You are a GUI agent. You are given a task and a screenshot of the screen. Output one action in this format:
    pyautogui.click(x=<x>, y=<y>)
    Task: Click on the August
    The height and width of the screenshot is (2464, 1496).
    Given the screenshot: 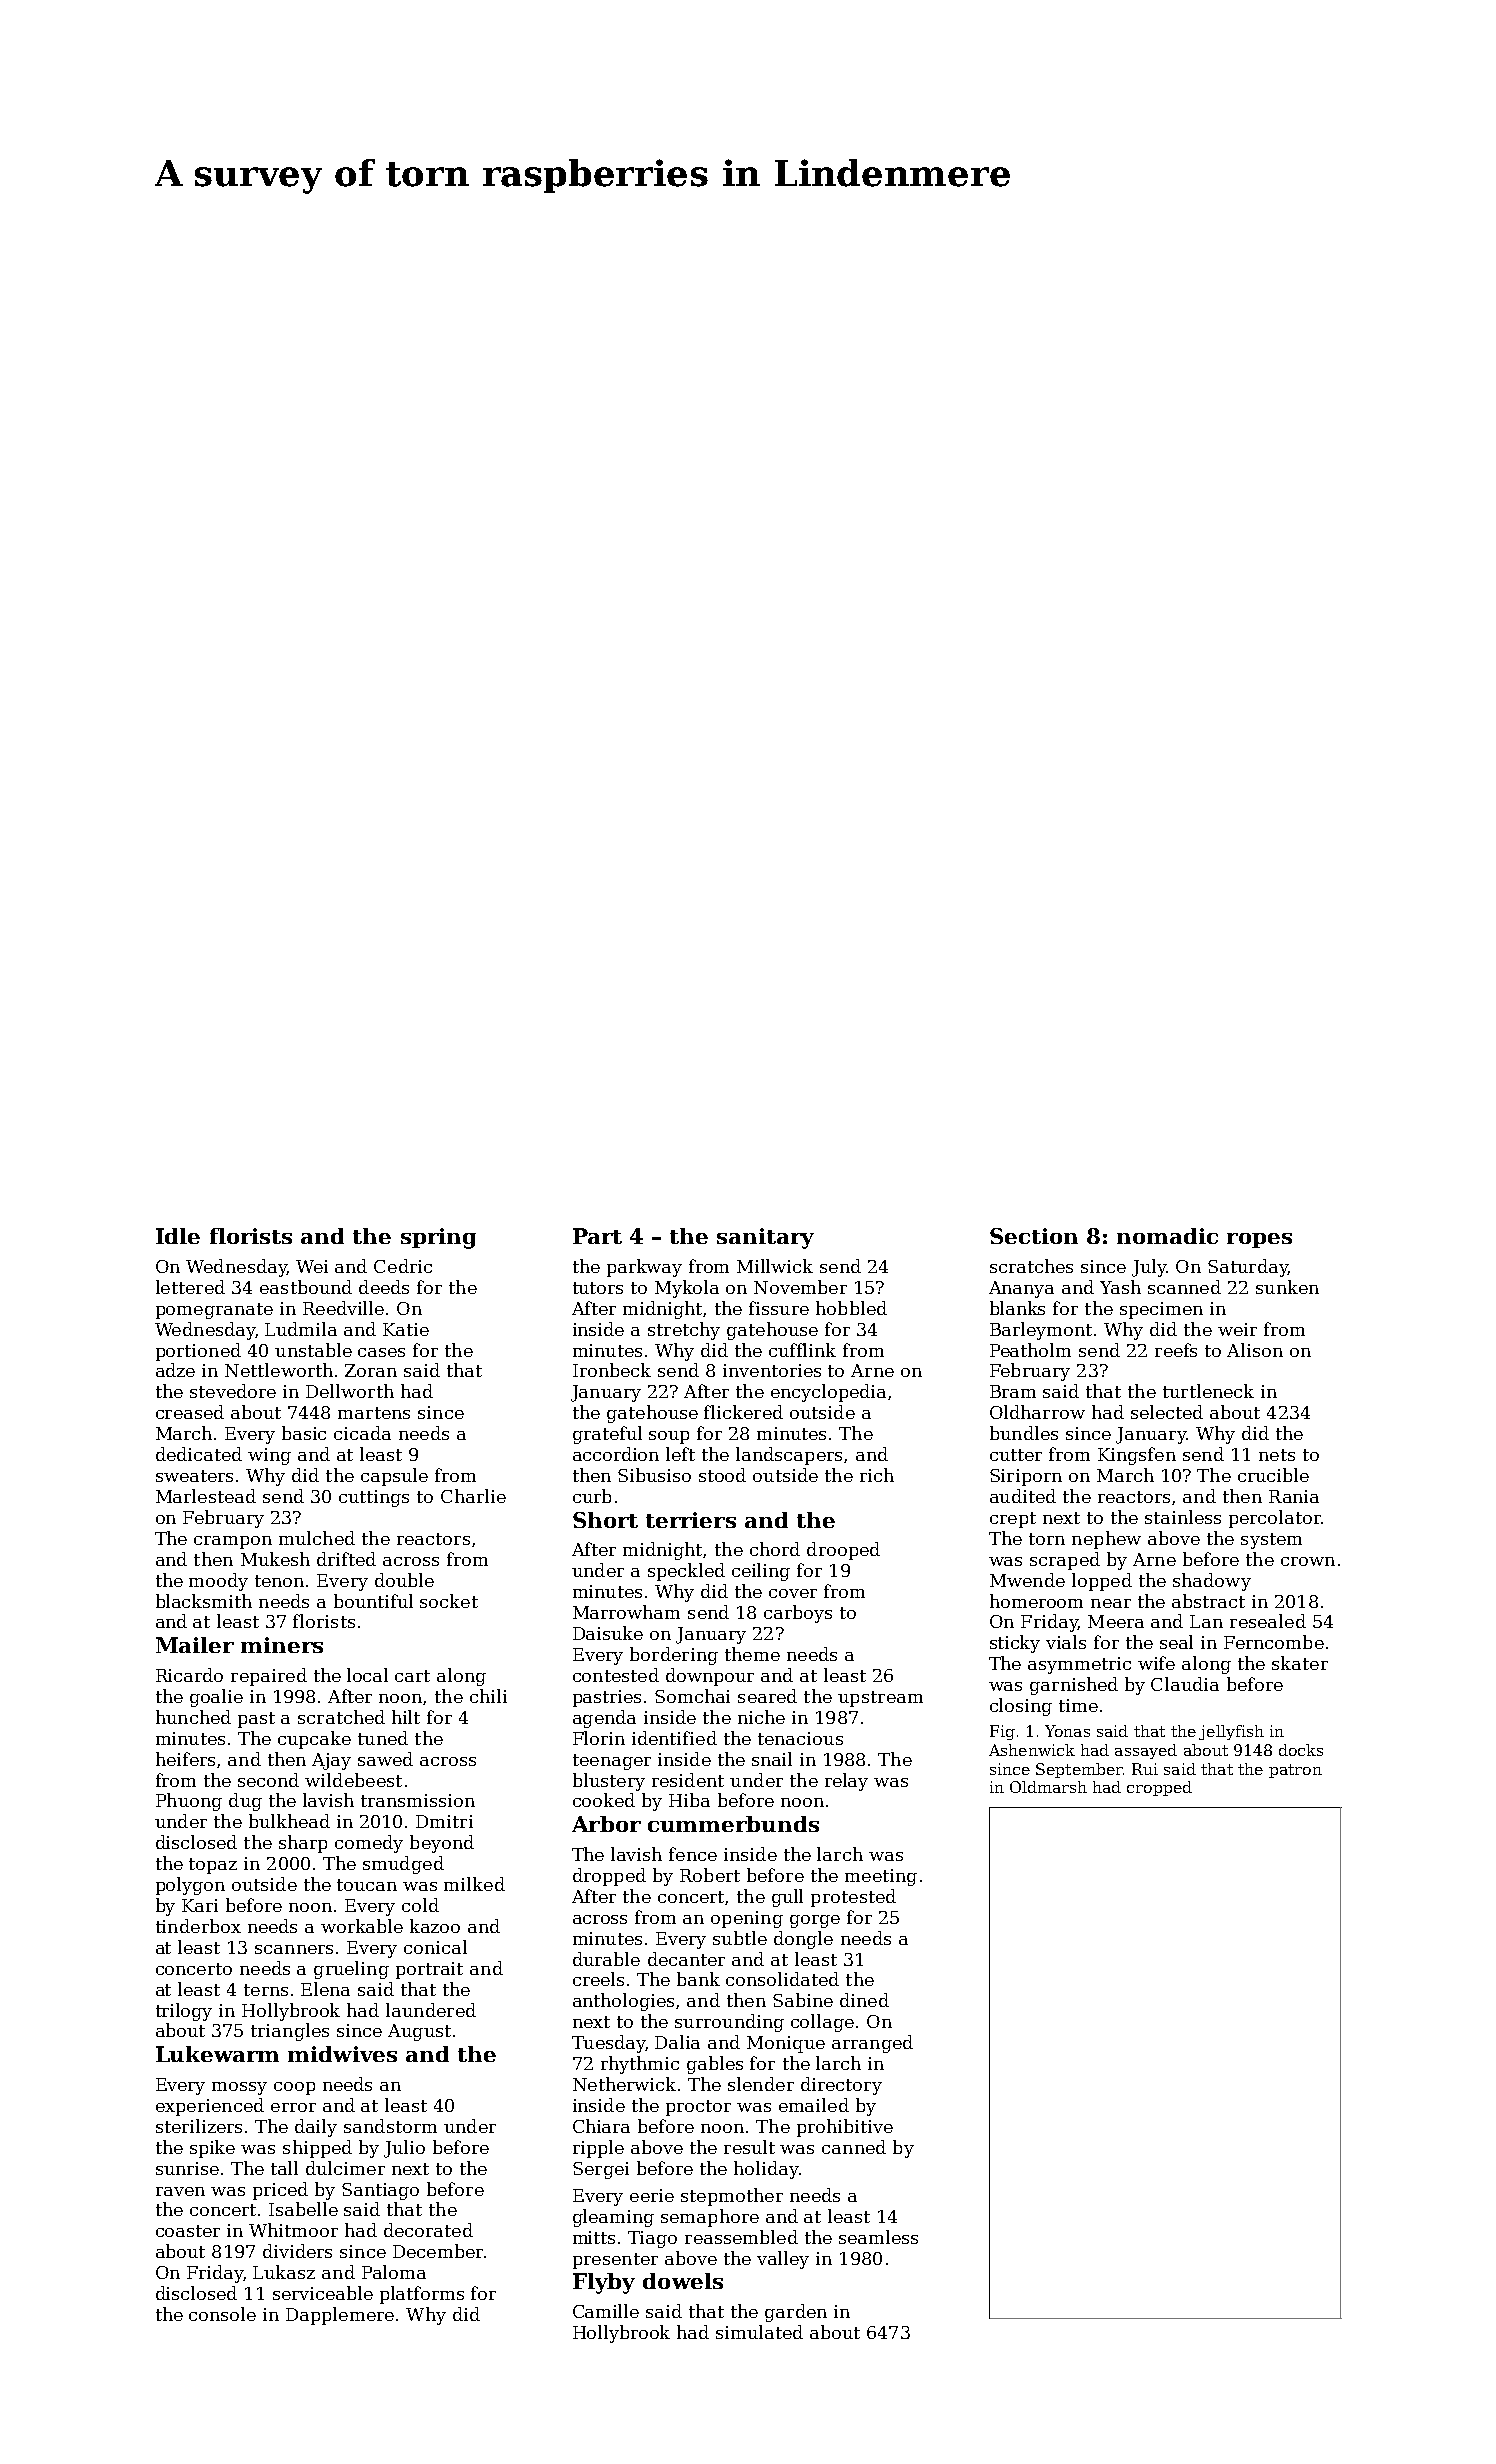 What is the action you would take?
    pyautogui.click(x=419, y=2032)
